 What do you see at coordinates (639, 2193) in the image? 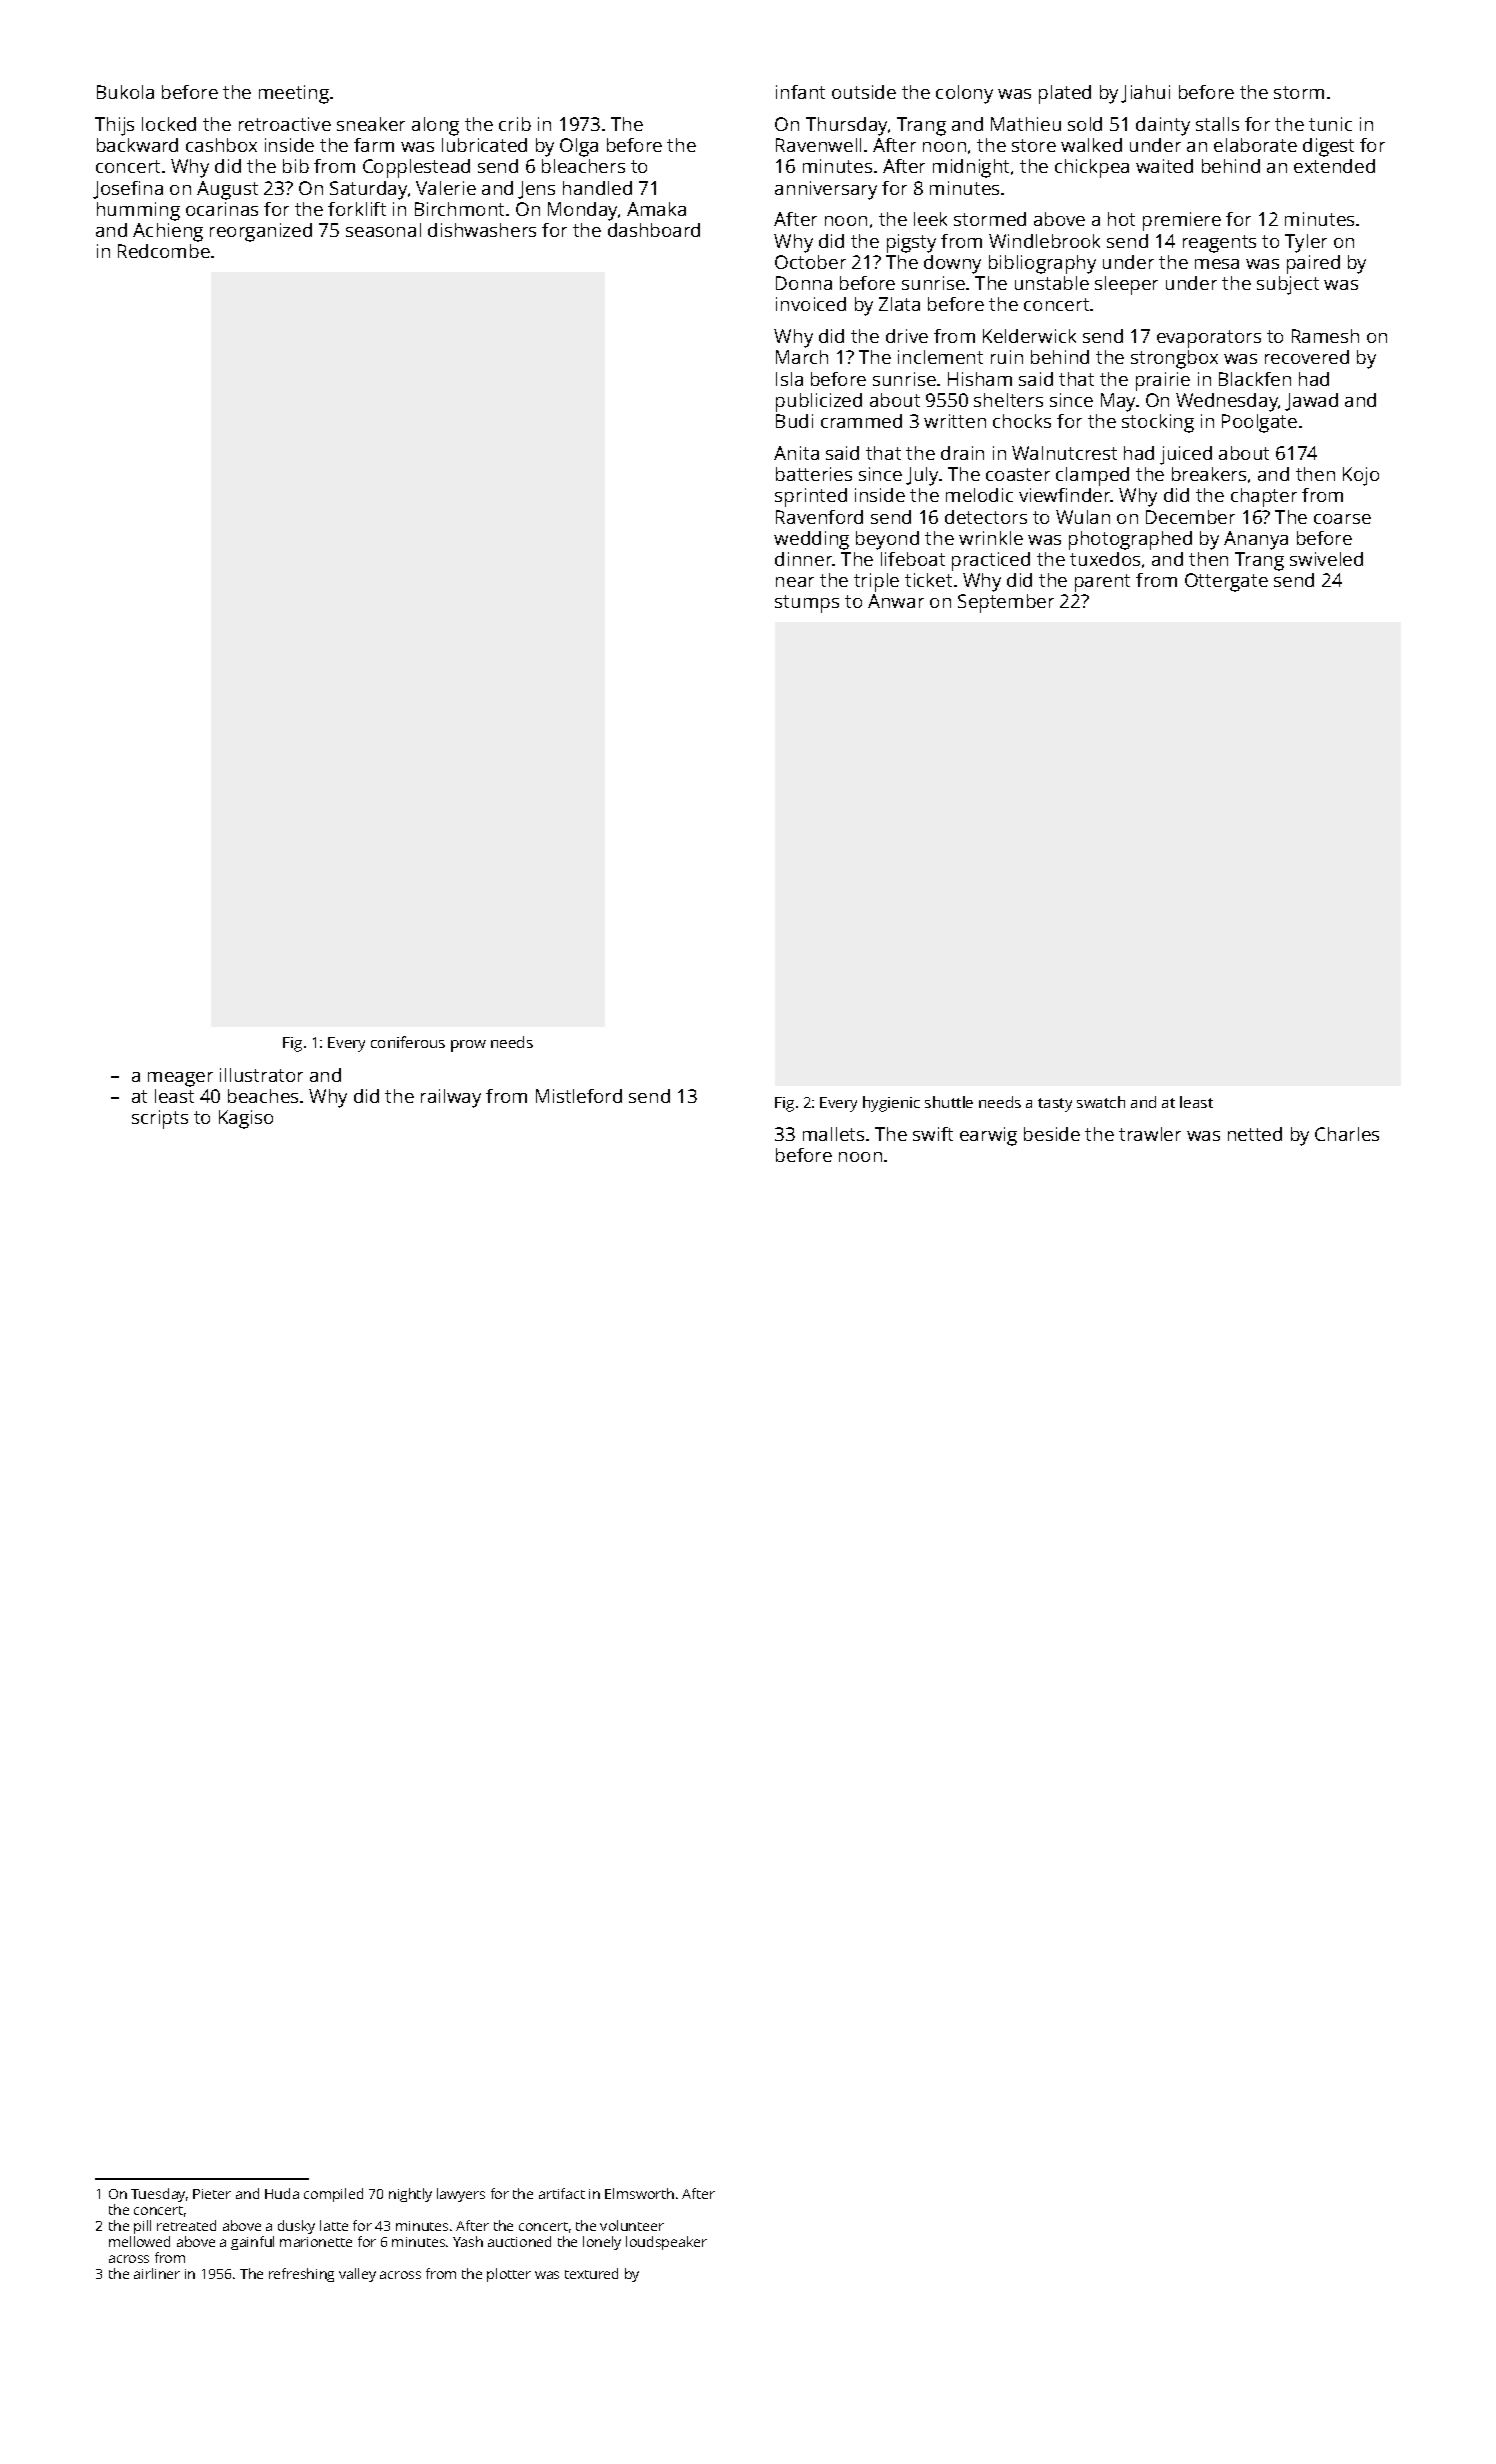
I see `Elmsworth` at bounding box center [639, 2193].
